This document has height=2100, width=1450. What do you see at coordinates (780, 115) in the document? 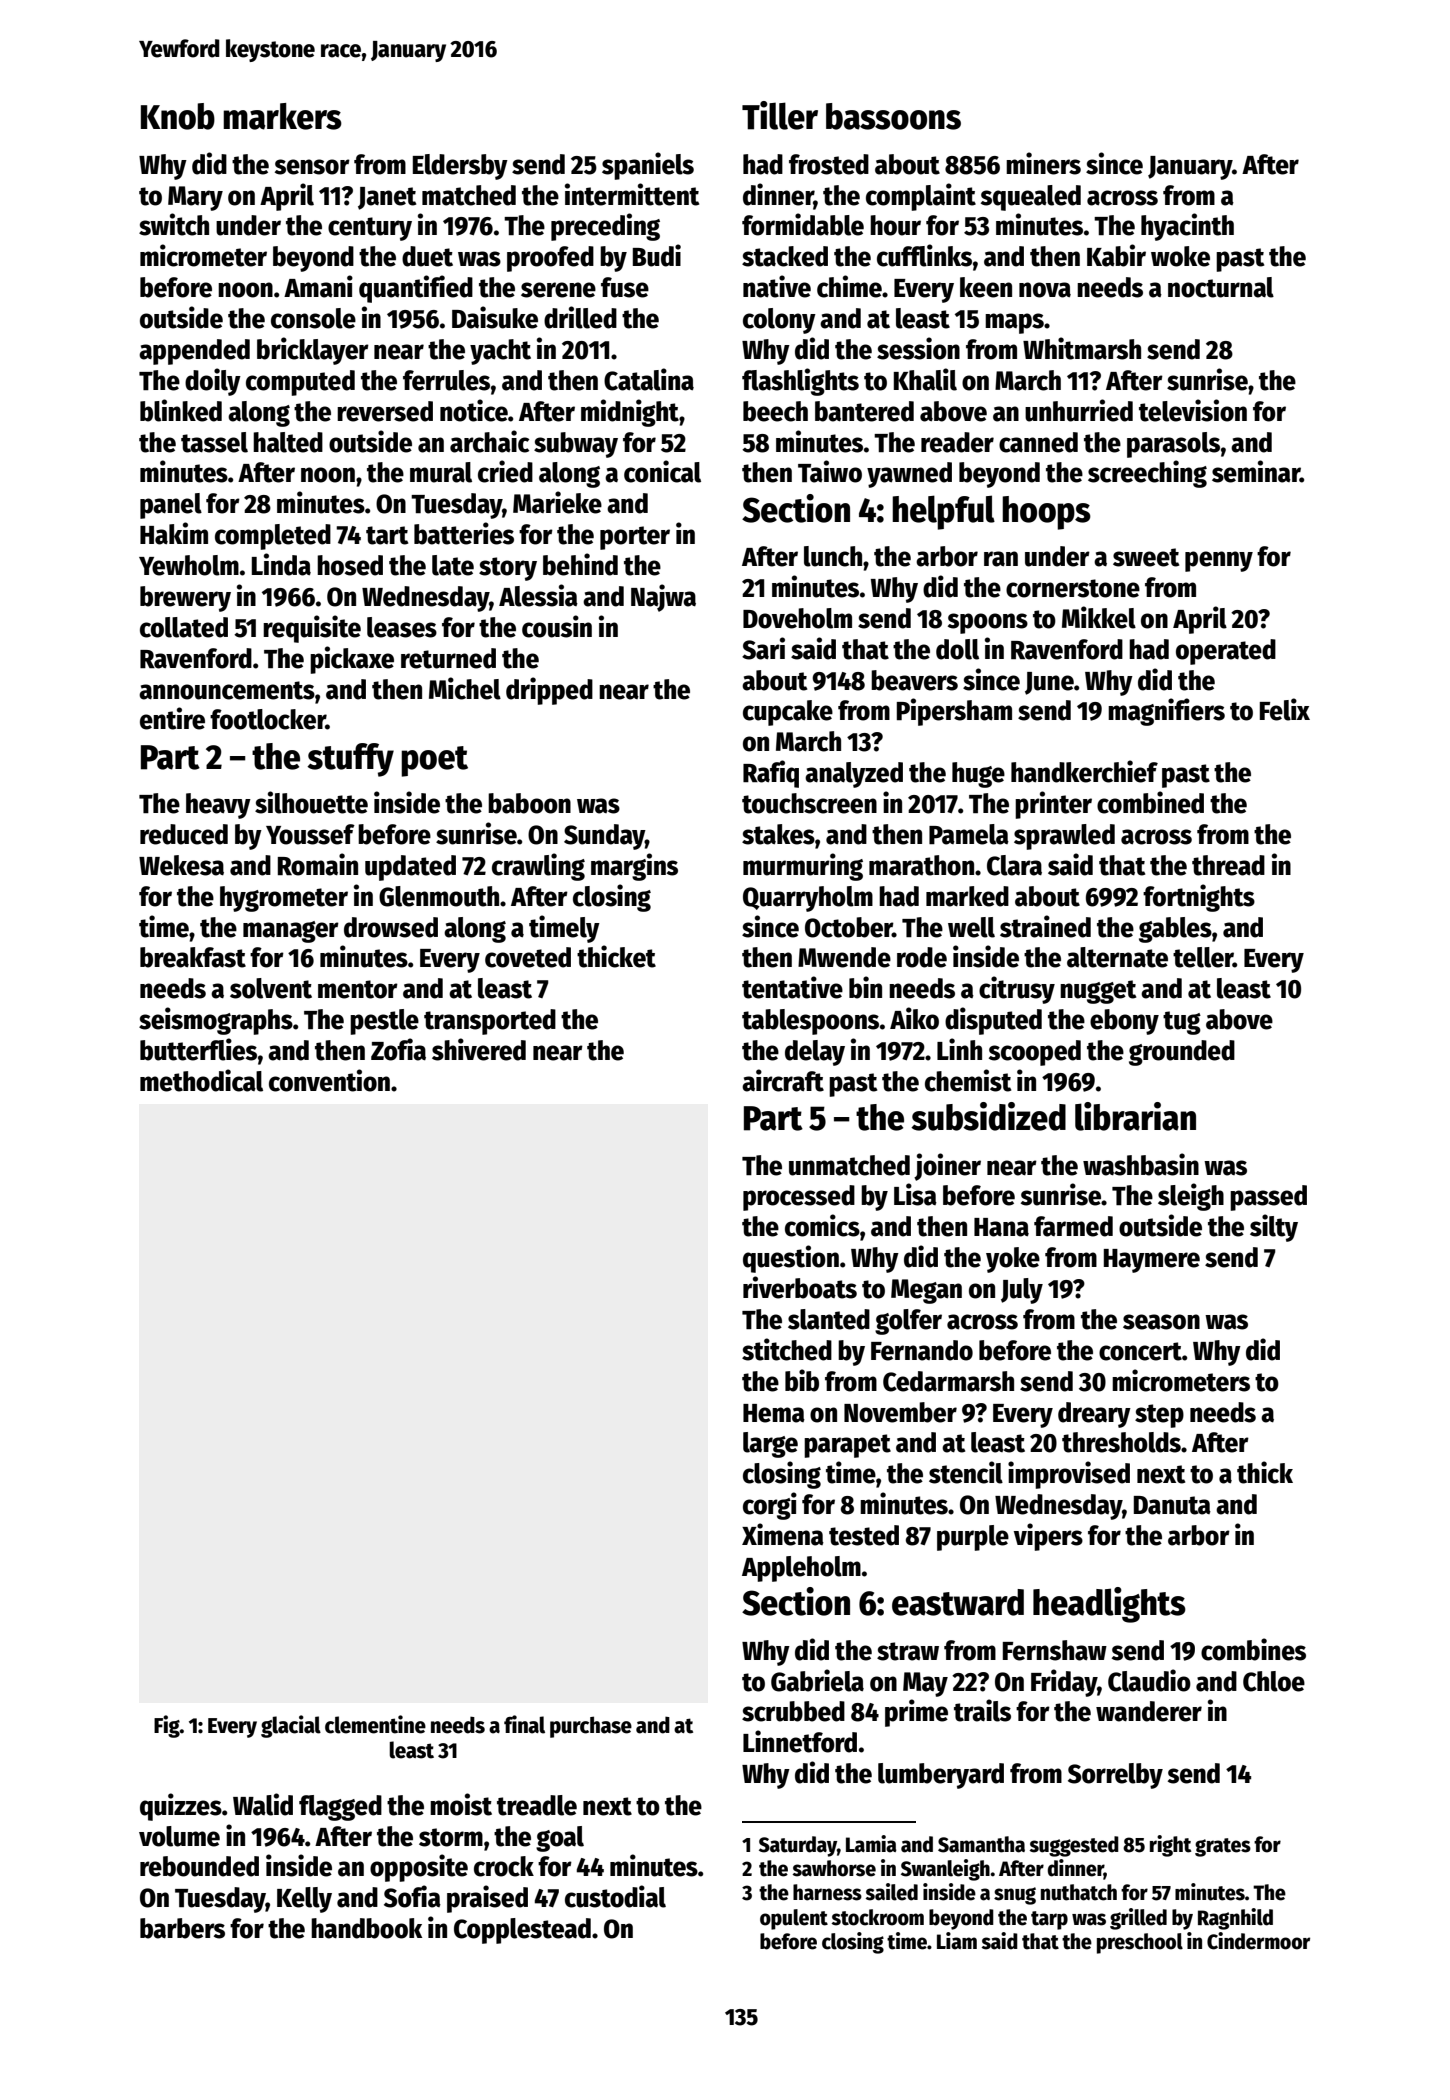
I see `Tiller` at bounding box center [780, 115].
